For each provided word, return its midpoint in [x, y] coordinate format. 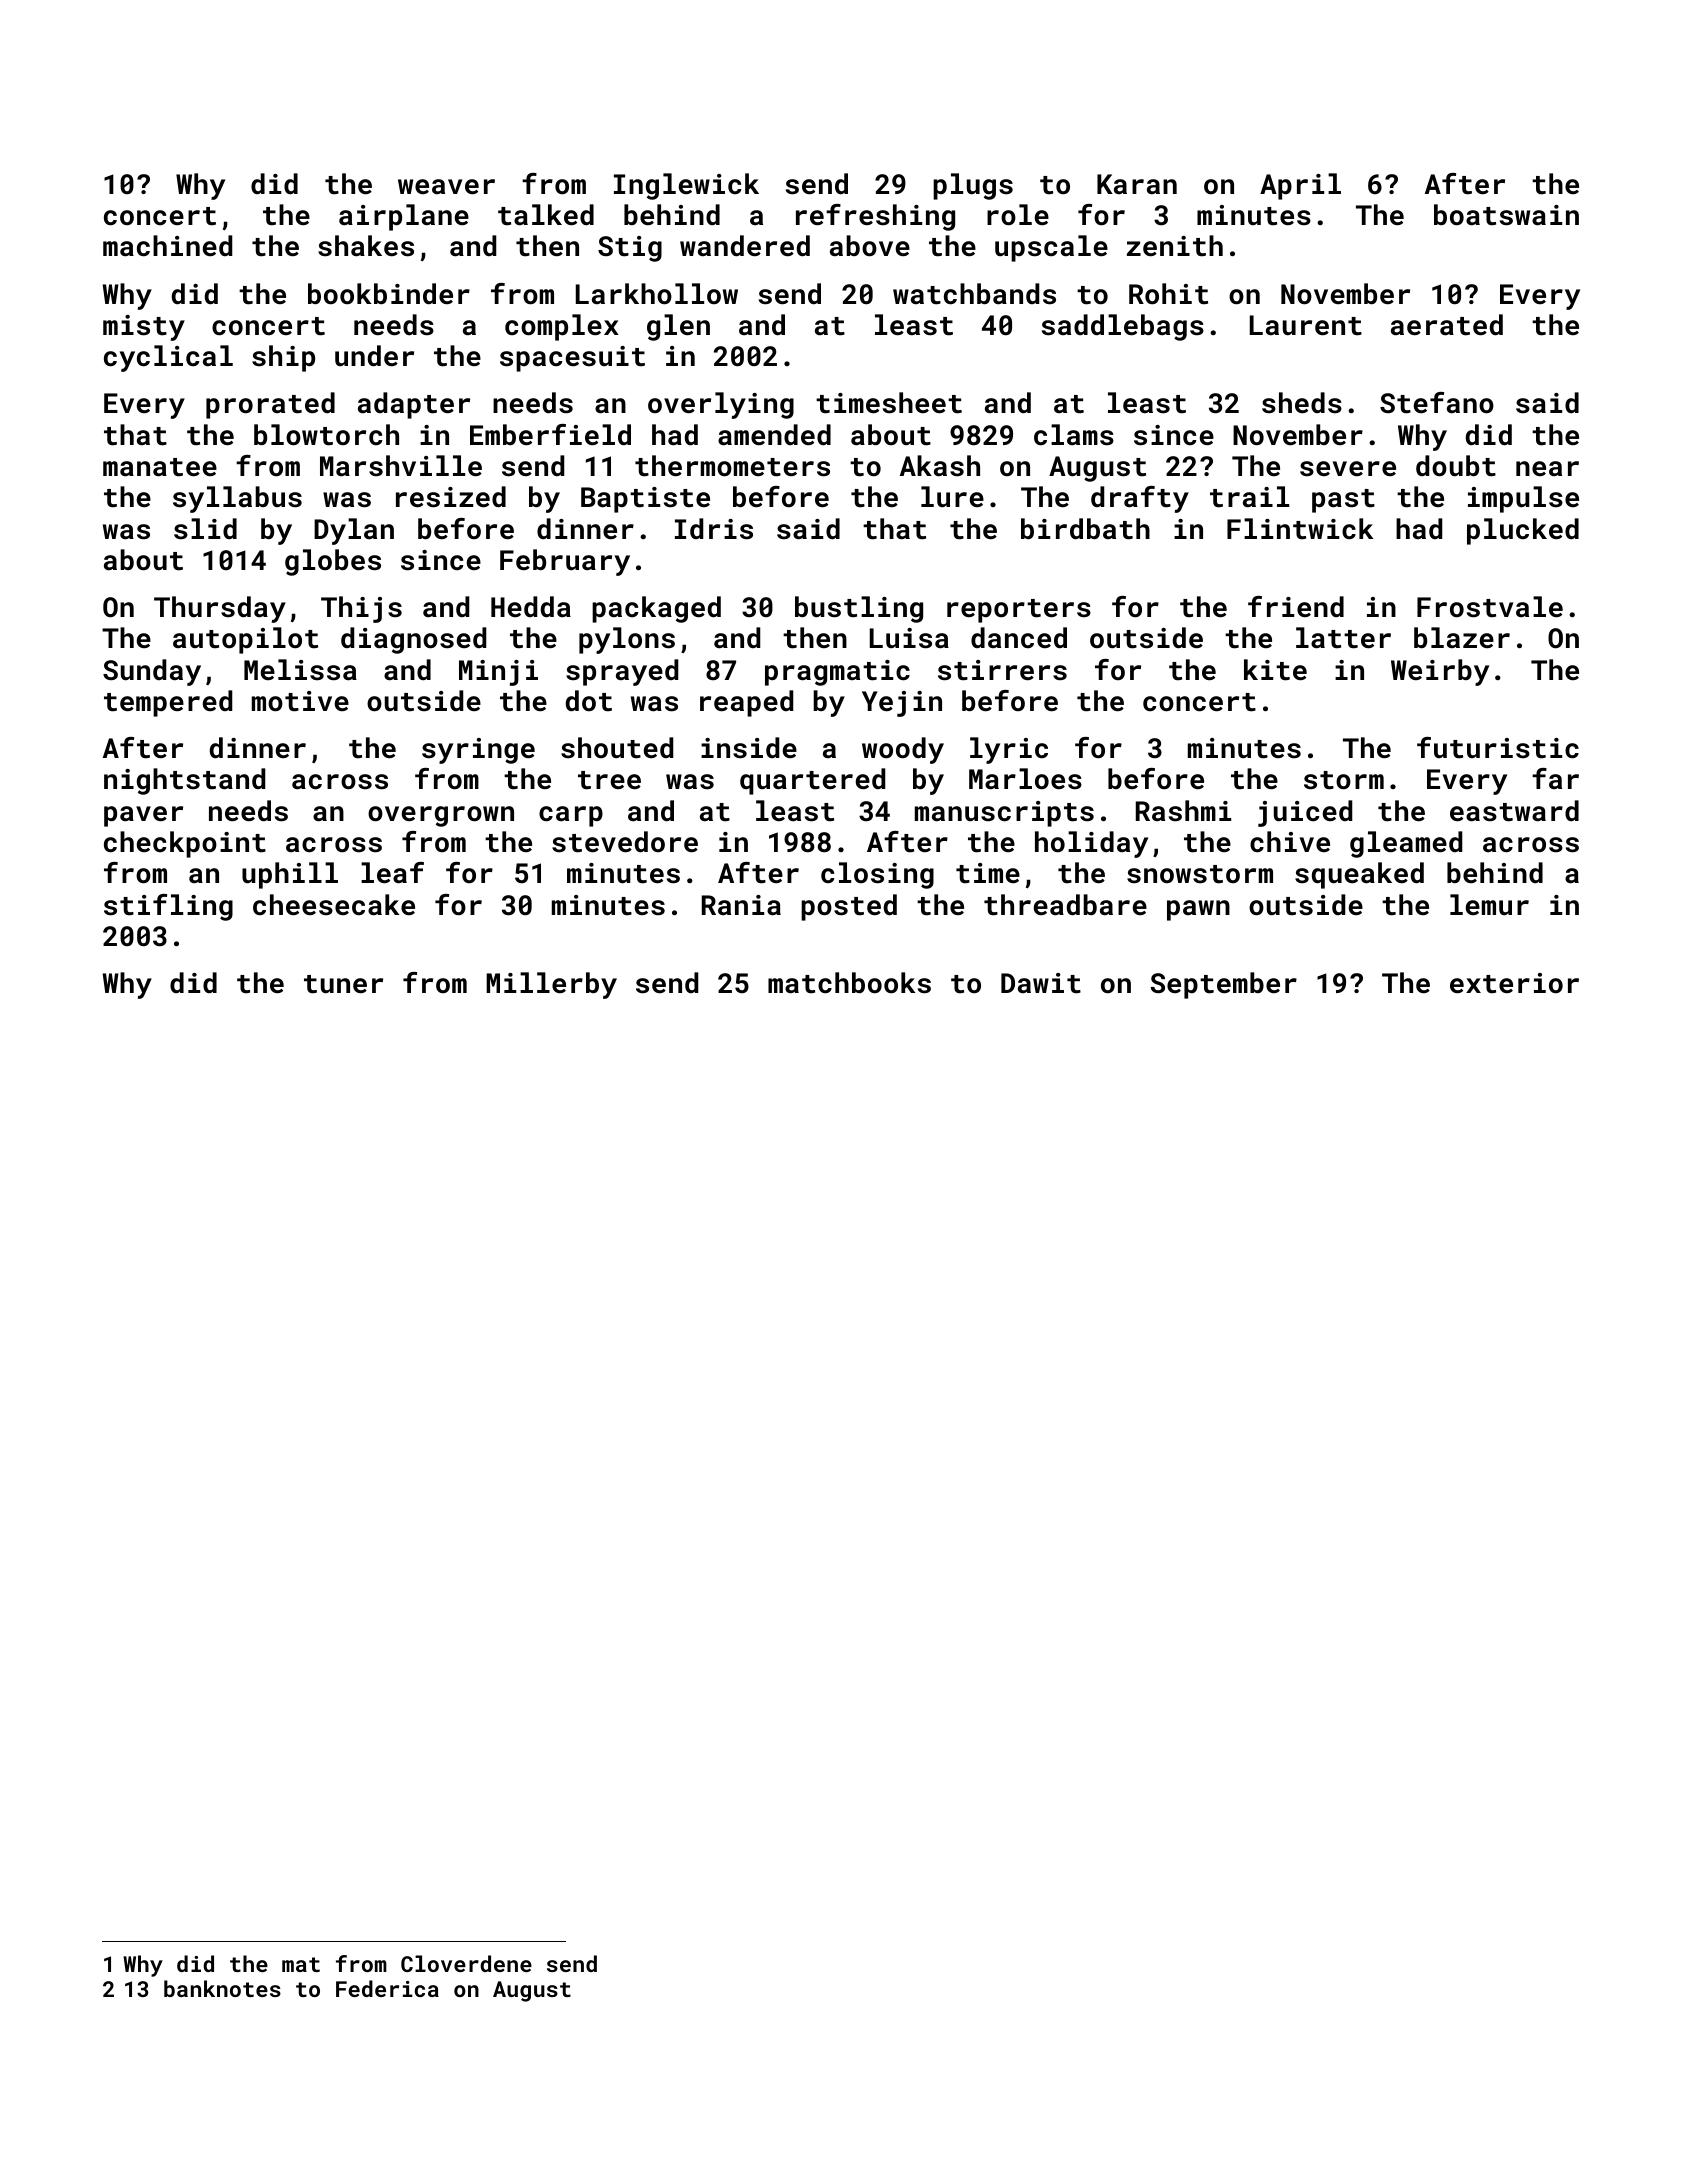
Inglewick [686, 186]
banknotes [222, 1988]
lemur [1489, 905]
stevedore [625, 842]
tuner [343, 984]
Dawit [1041, 983]
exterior [1514, 983]
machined [167, 246]
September [1224, 985]
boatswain [1506, 215]
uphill [290, 875]
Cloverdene [466, 1963]
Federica [387, 1988]
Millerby [551, 985]
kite [1275, 670]
